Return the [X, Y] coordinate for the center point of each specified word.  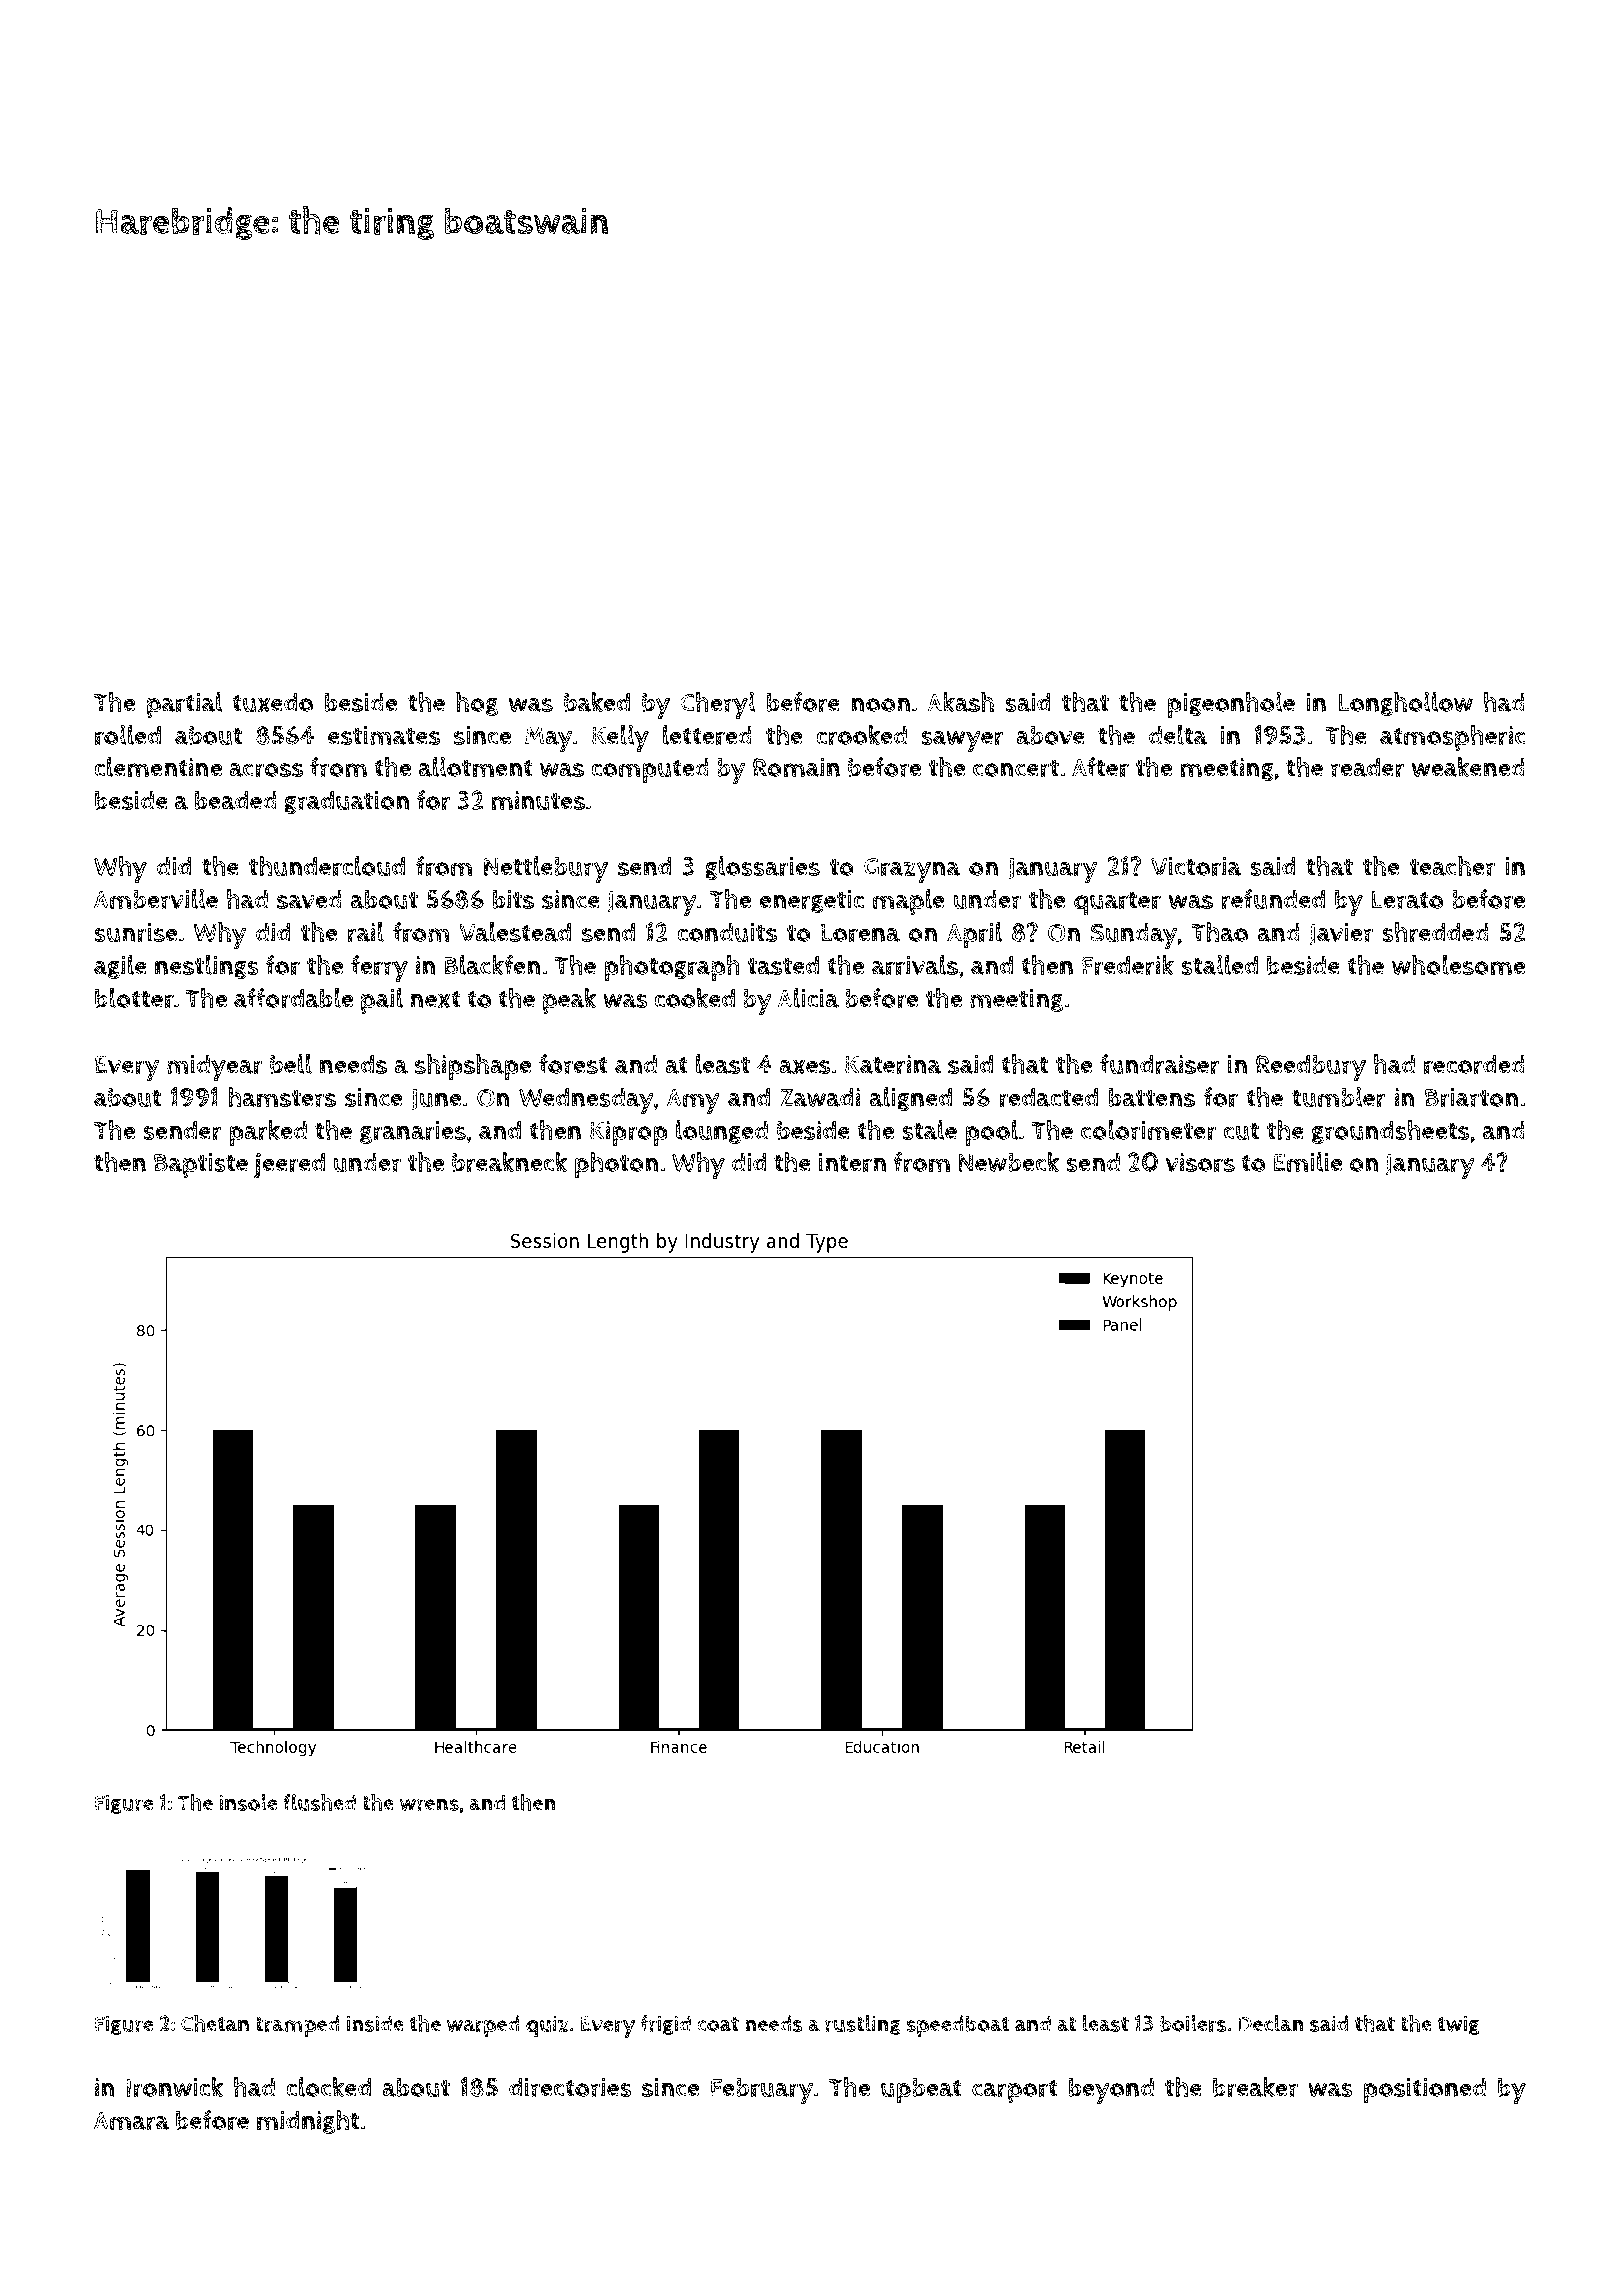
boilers [1193, 2023]
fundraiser [1160, 1064]
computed [650, 770]
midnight [308, 2122]
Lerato [1407, 900]
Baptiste [201, 1165]
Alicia [808, 998]
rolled [128, 735]
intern [852, 1163]
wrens [429, 1805]
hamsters [282, 1097]
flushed [319, 1802]
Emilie [1307, 1162]
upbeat [921, 2090]
